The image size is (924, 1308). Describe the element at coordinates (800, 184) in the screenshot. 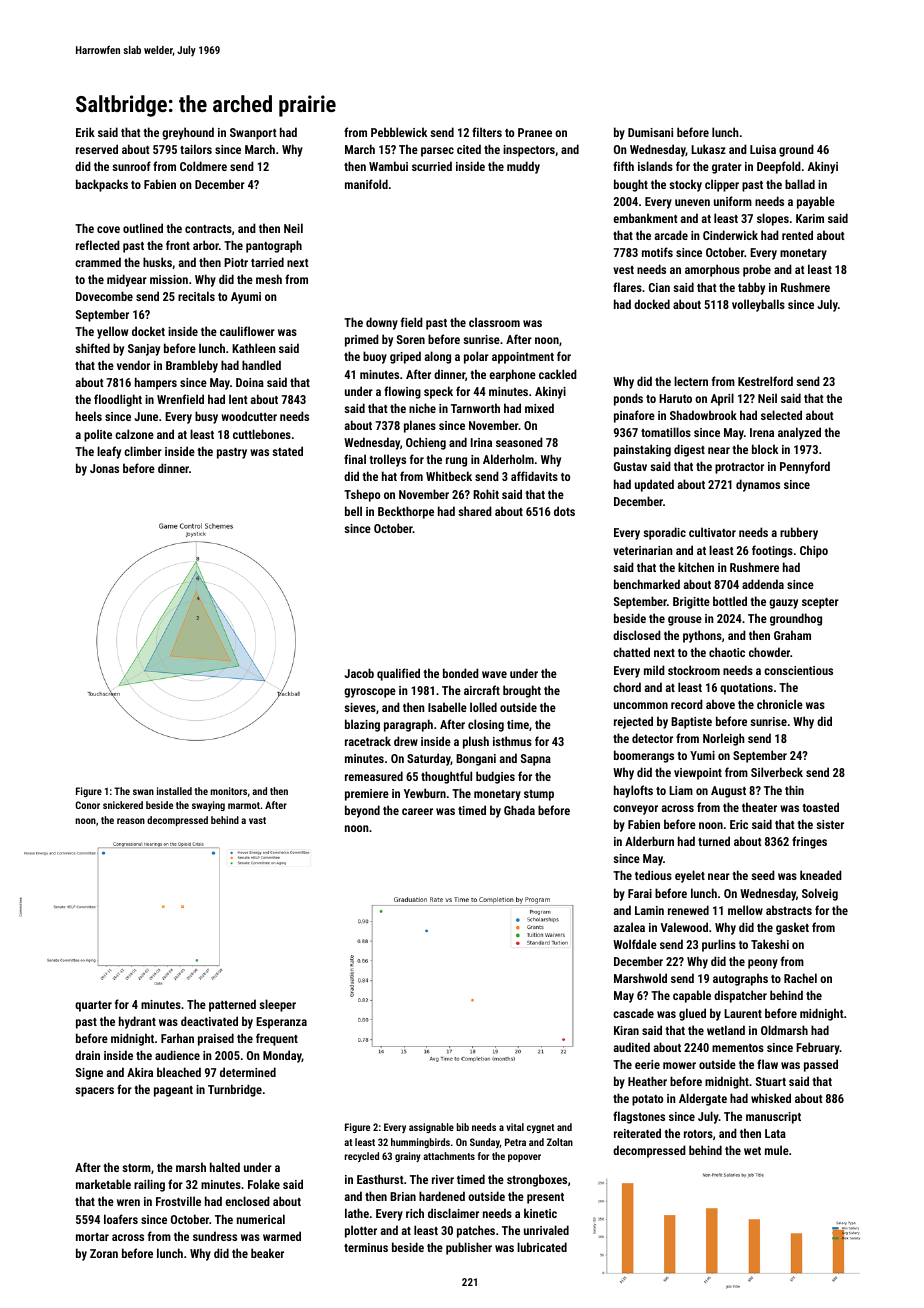

I see `ballad` at that location.
